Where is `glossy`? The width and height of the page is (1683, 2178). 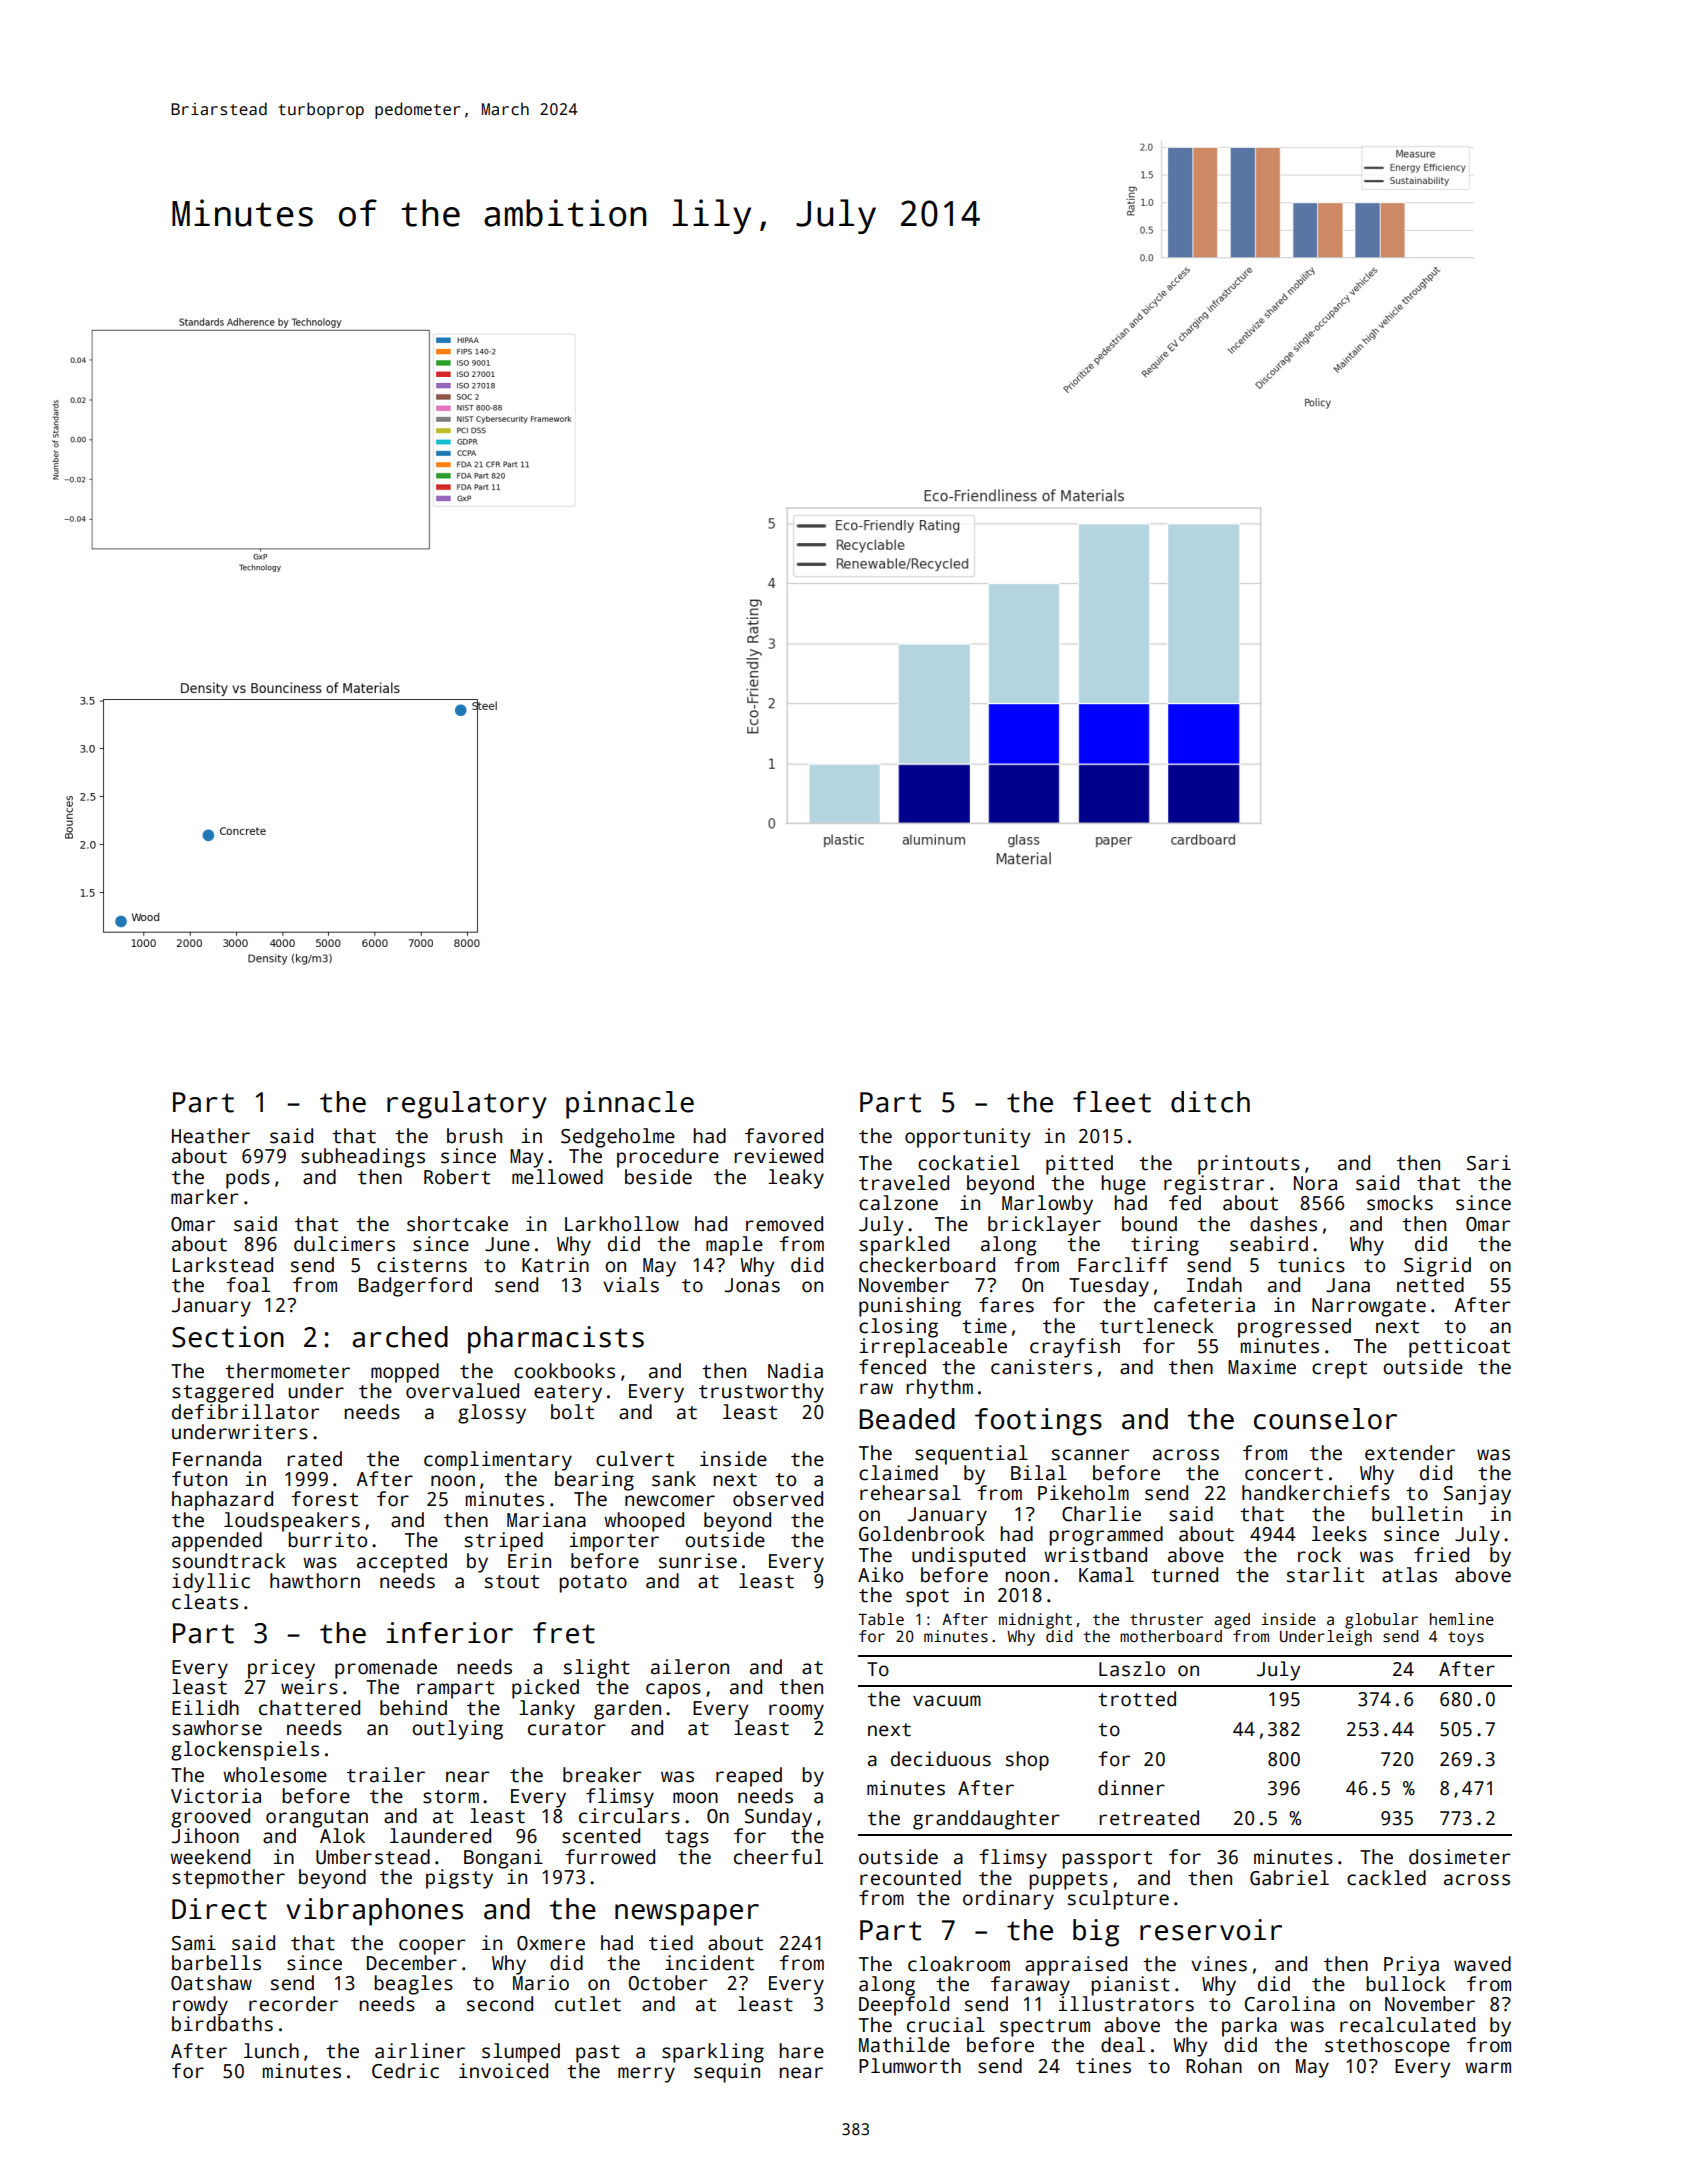
glossy is located at coordinates (492, 1414).
